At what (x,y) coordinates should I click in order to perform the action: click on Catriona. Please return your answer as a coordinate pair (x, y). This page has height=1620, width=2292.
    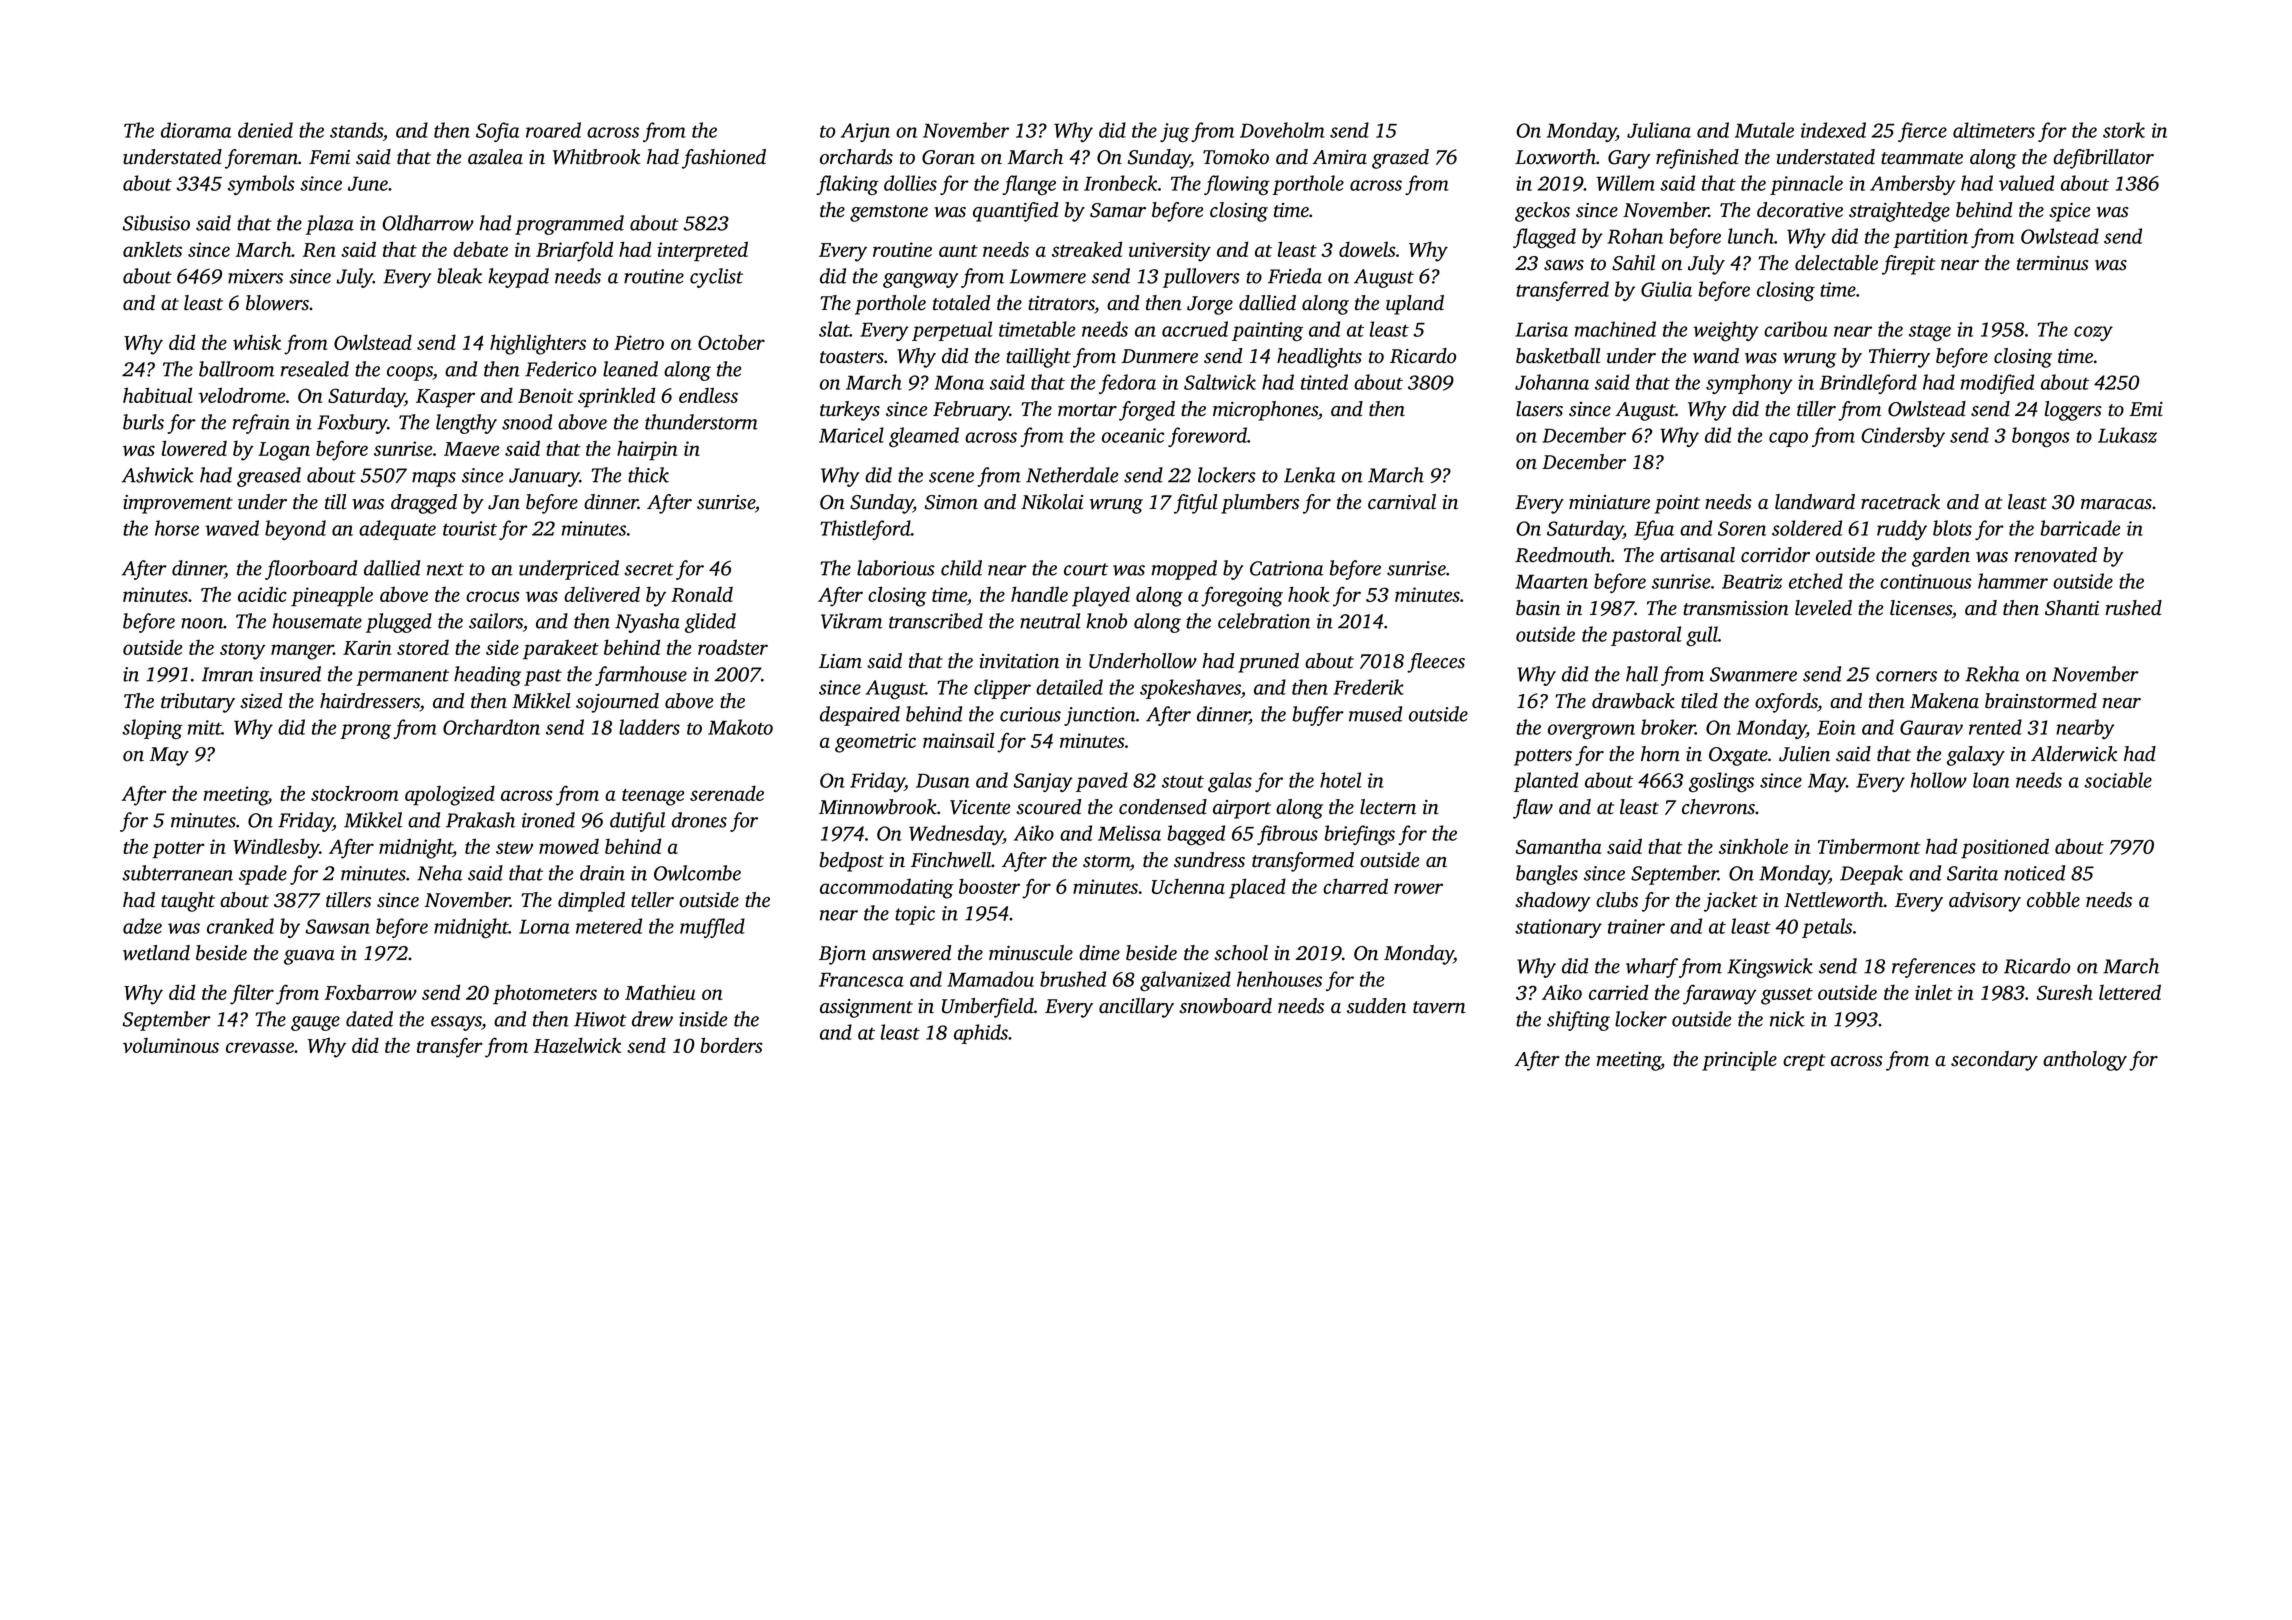
    Looking at the image, I should click on (1286, 568).
